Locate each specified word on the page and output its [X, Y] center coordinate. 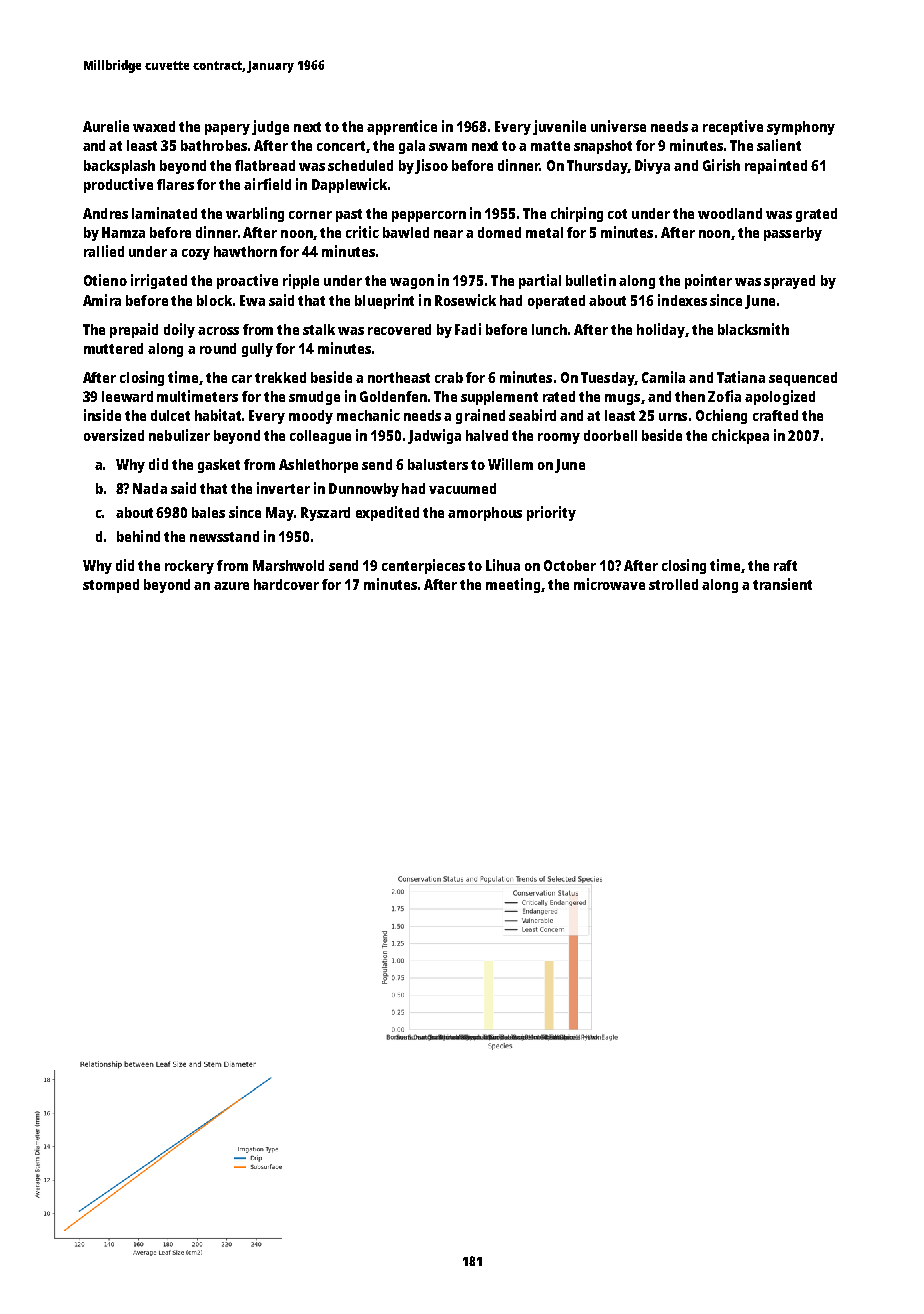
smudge [314, 398]
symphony [801, 128]
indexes [682, 300]
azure [231, 586]
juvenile [559, 127]
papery [227, 129]
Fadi [468, 329]
